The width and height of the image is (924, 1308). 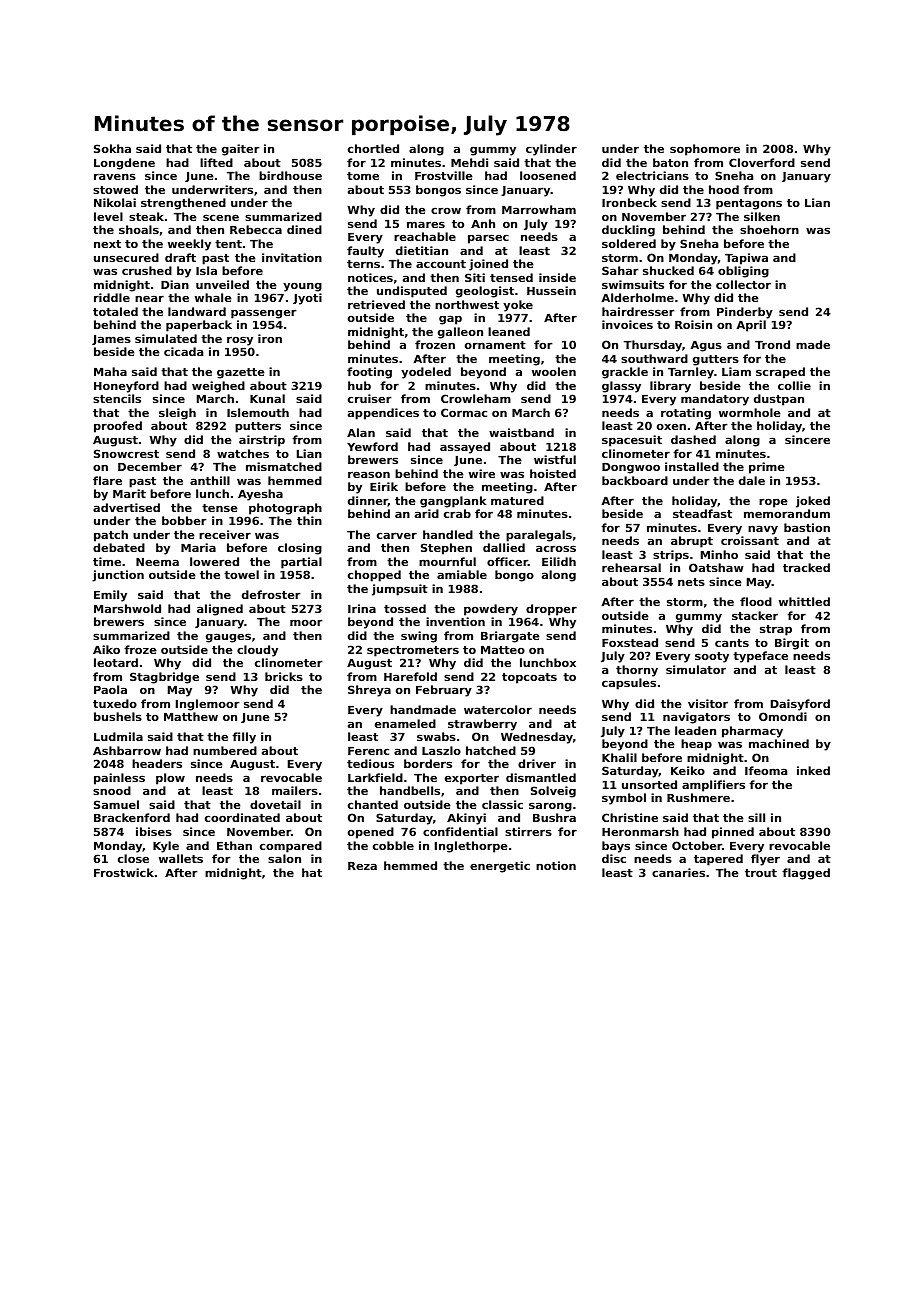 What do you see at coordinates (428, 763) in the image?
I see `borders` at bounding box center [428, 763].
